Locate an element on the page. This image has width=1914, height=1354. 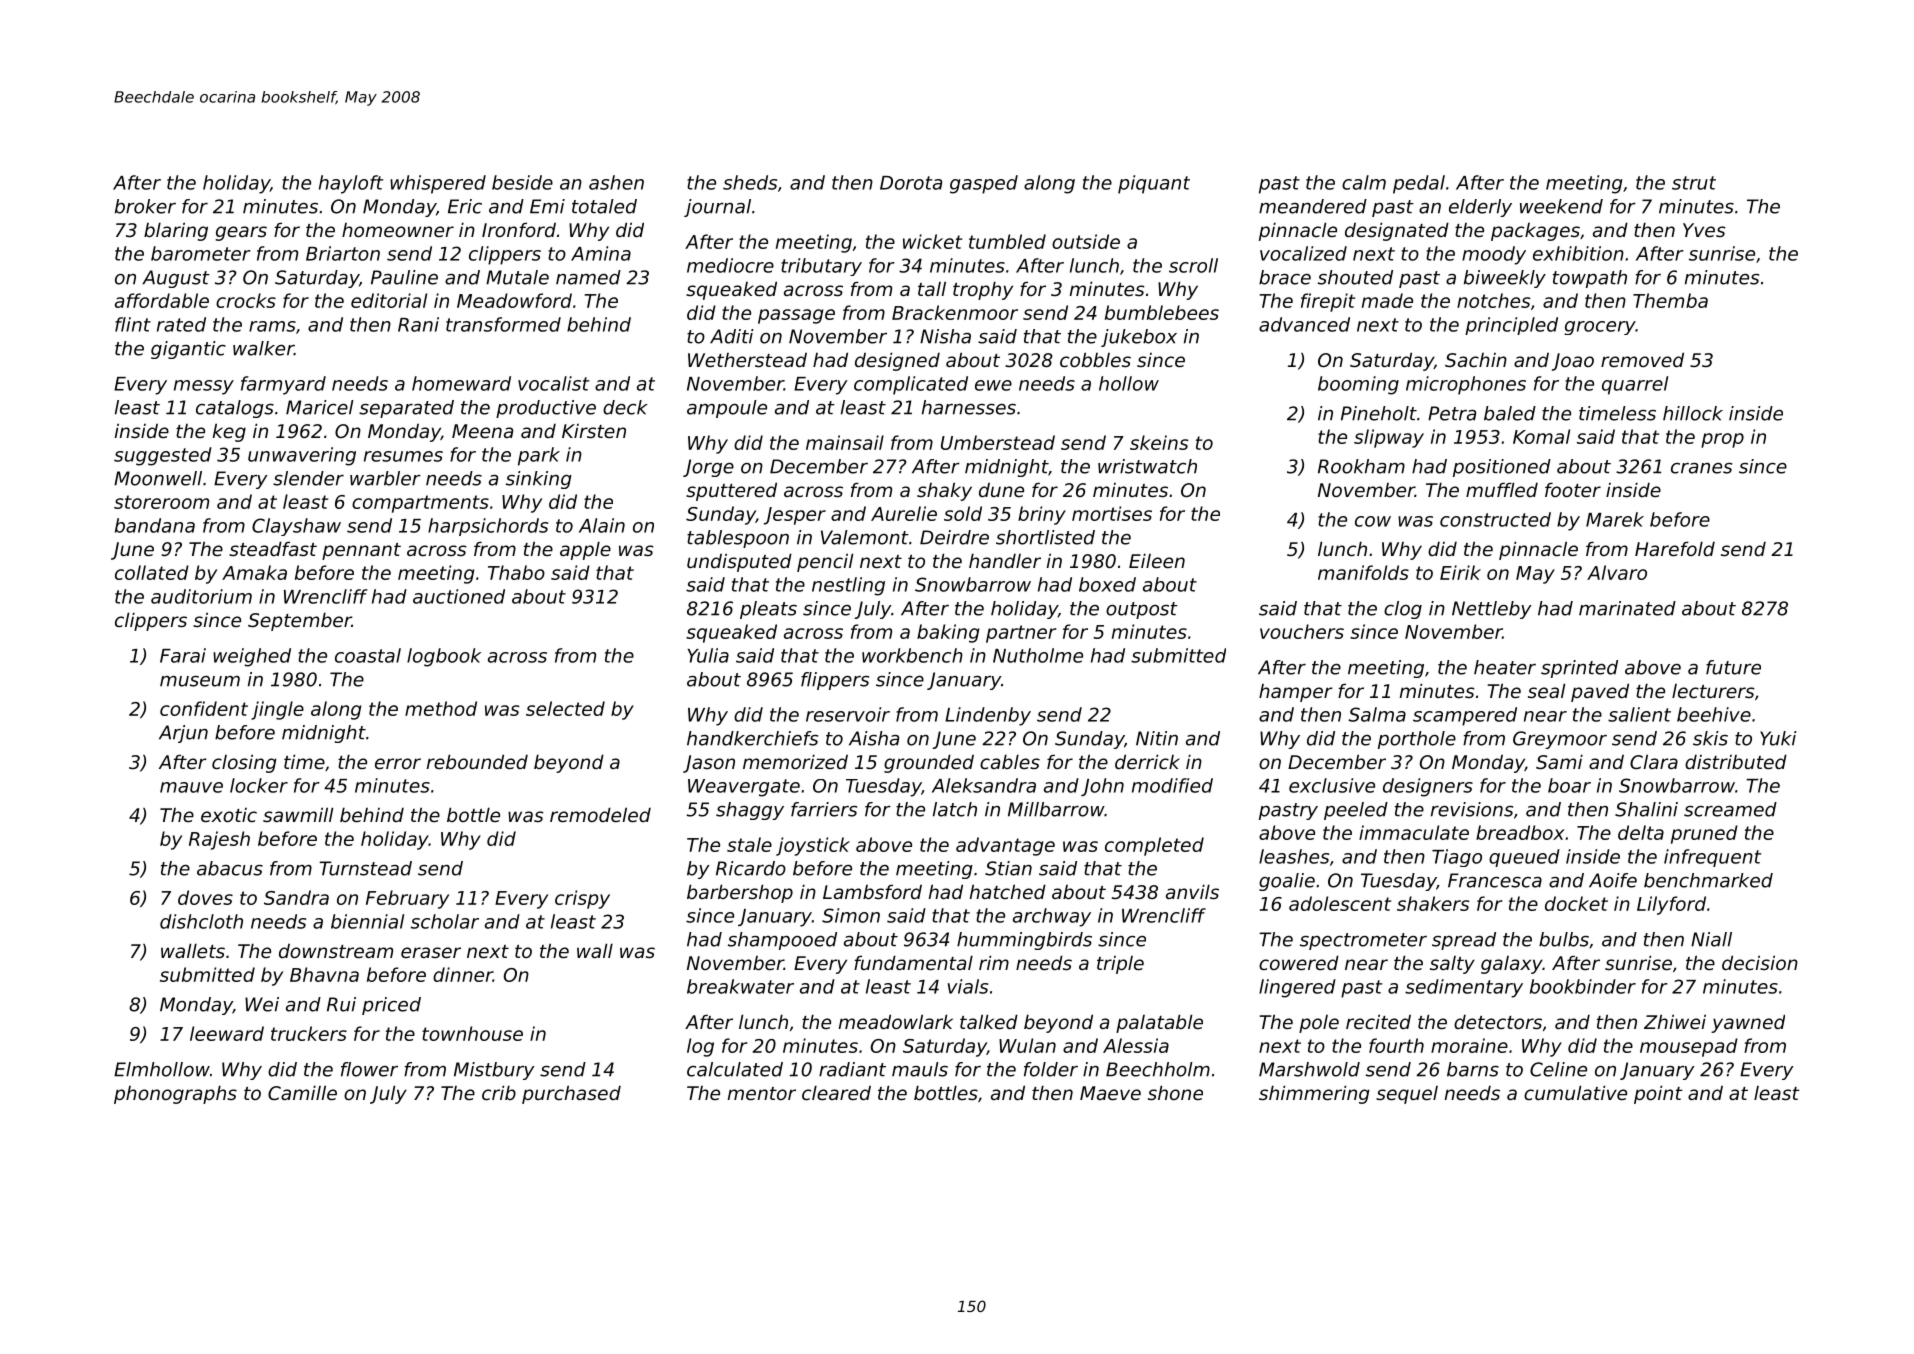
compartments is located at coordinates (420, 504).
